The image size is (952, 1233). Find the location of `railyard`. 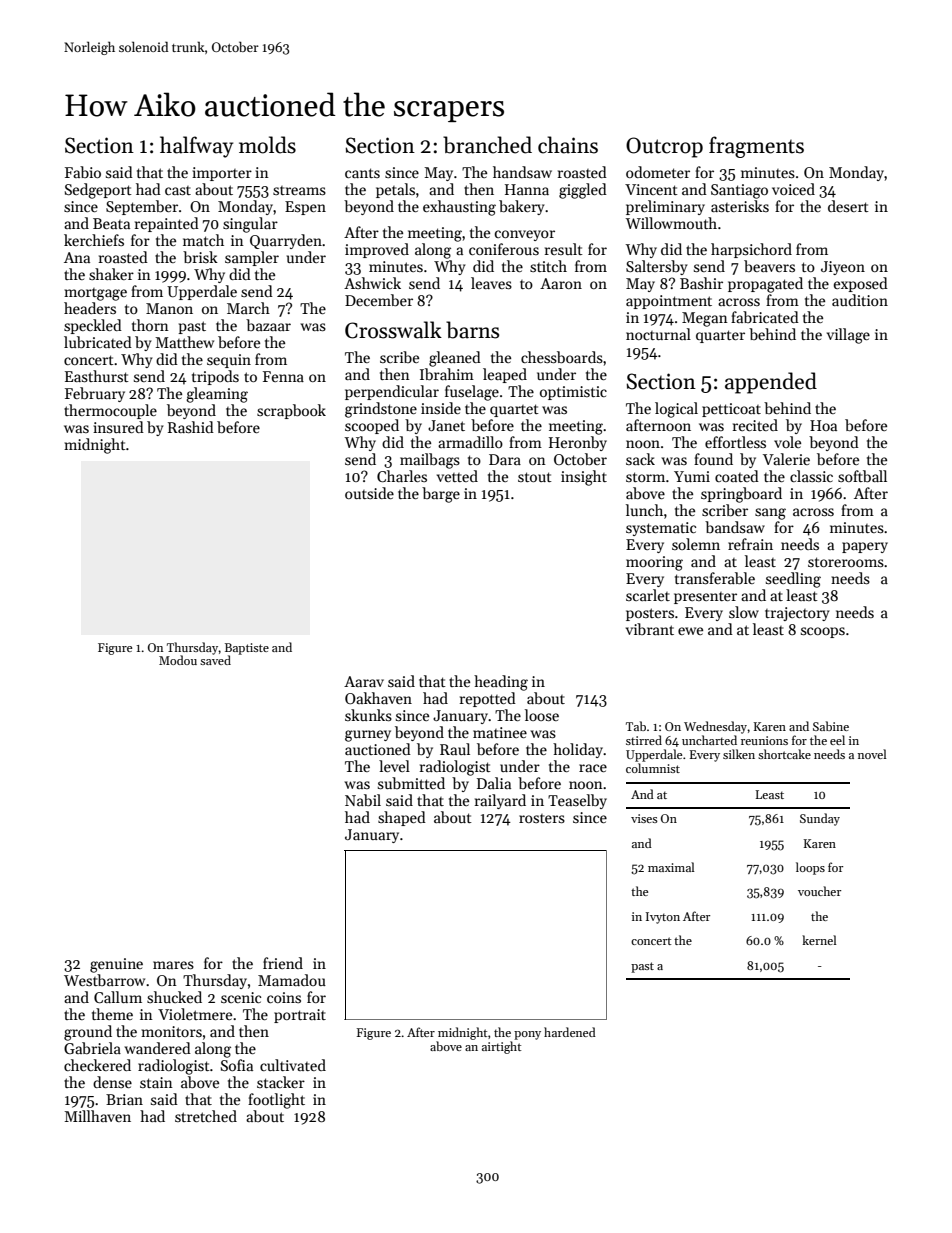

railyard is located at coordinates (500, 801).
